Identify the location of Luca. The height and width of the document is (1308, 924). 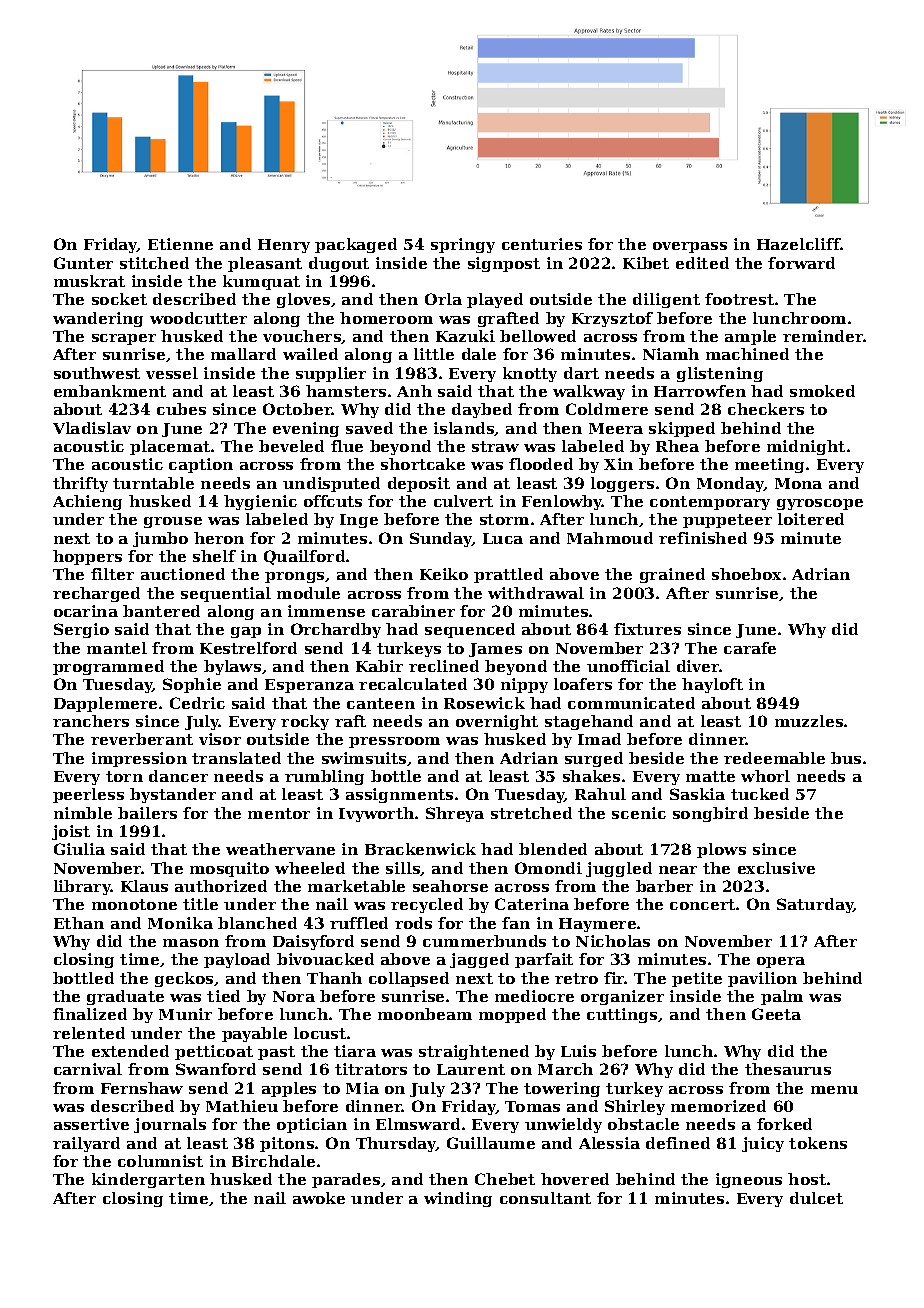
(503, 538).
